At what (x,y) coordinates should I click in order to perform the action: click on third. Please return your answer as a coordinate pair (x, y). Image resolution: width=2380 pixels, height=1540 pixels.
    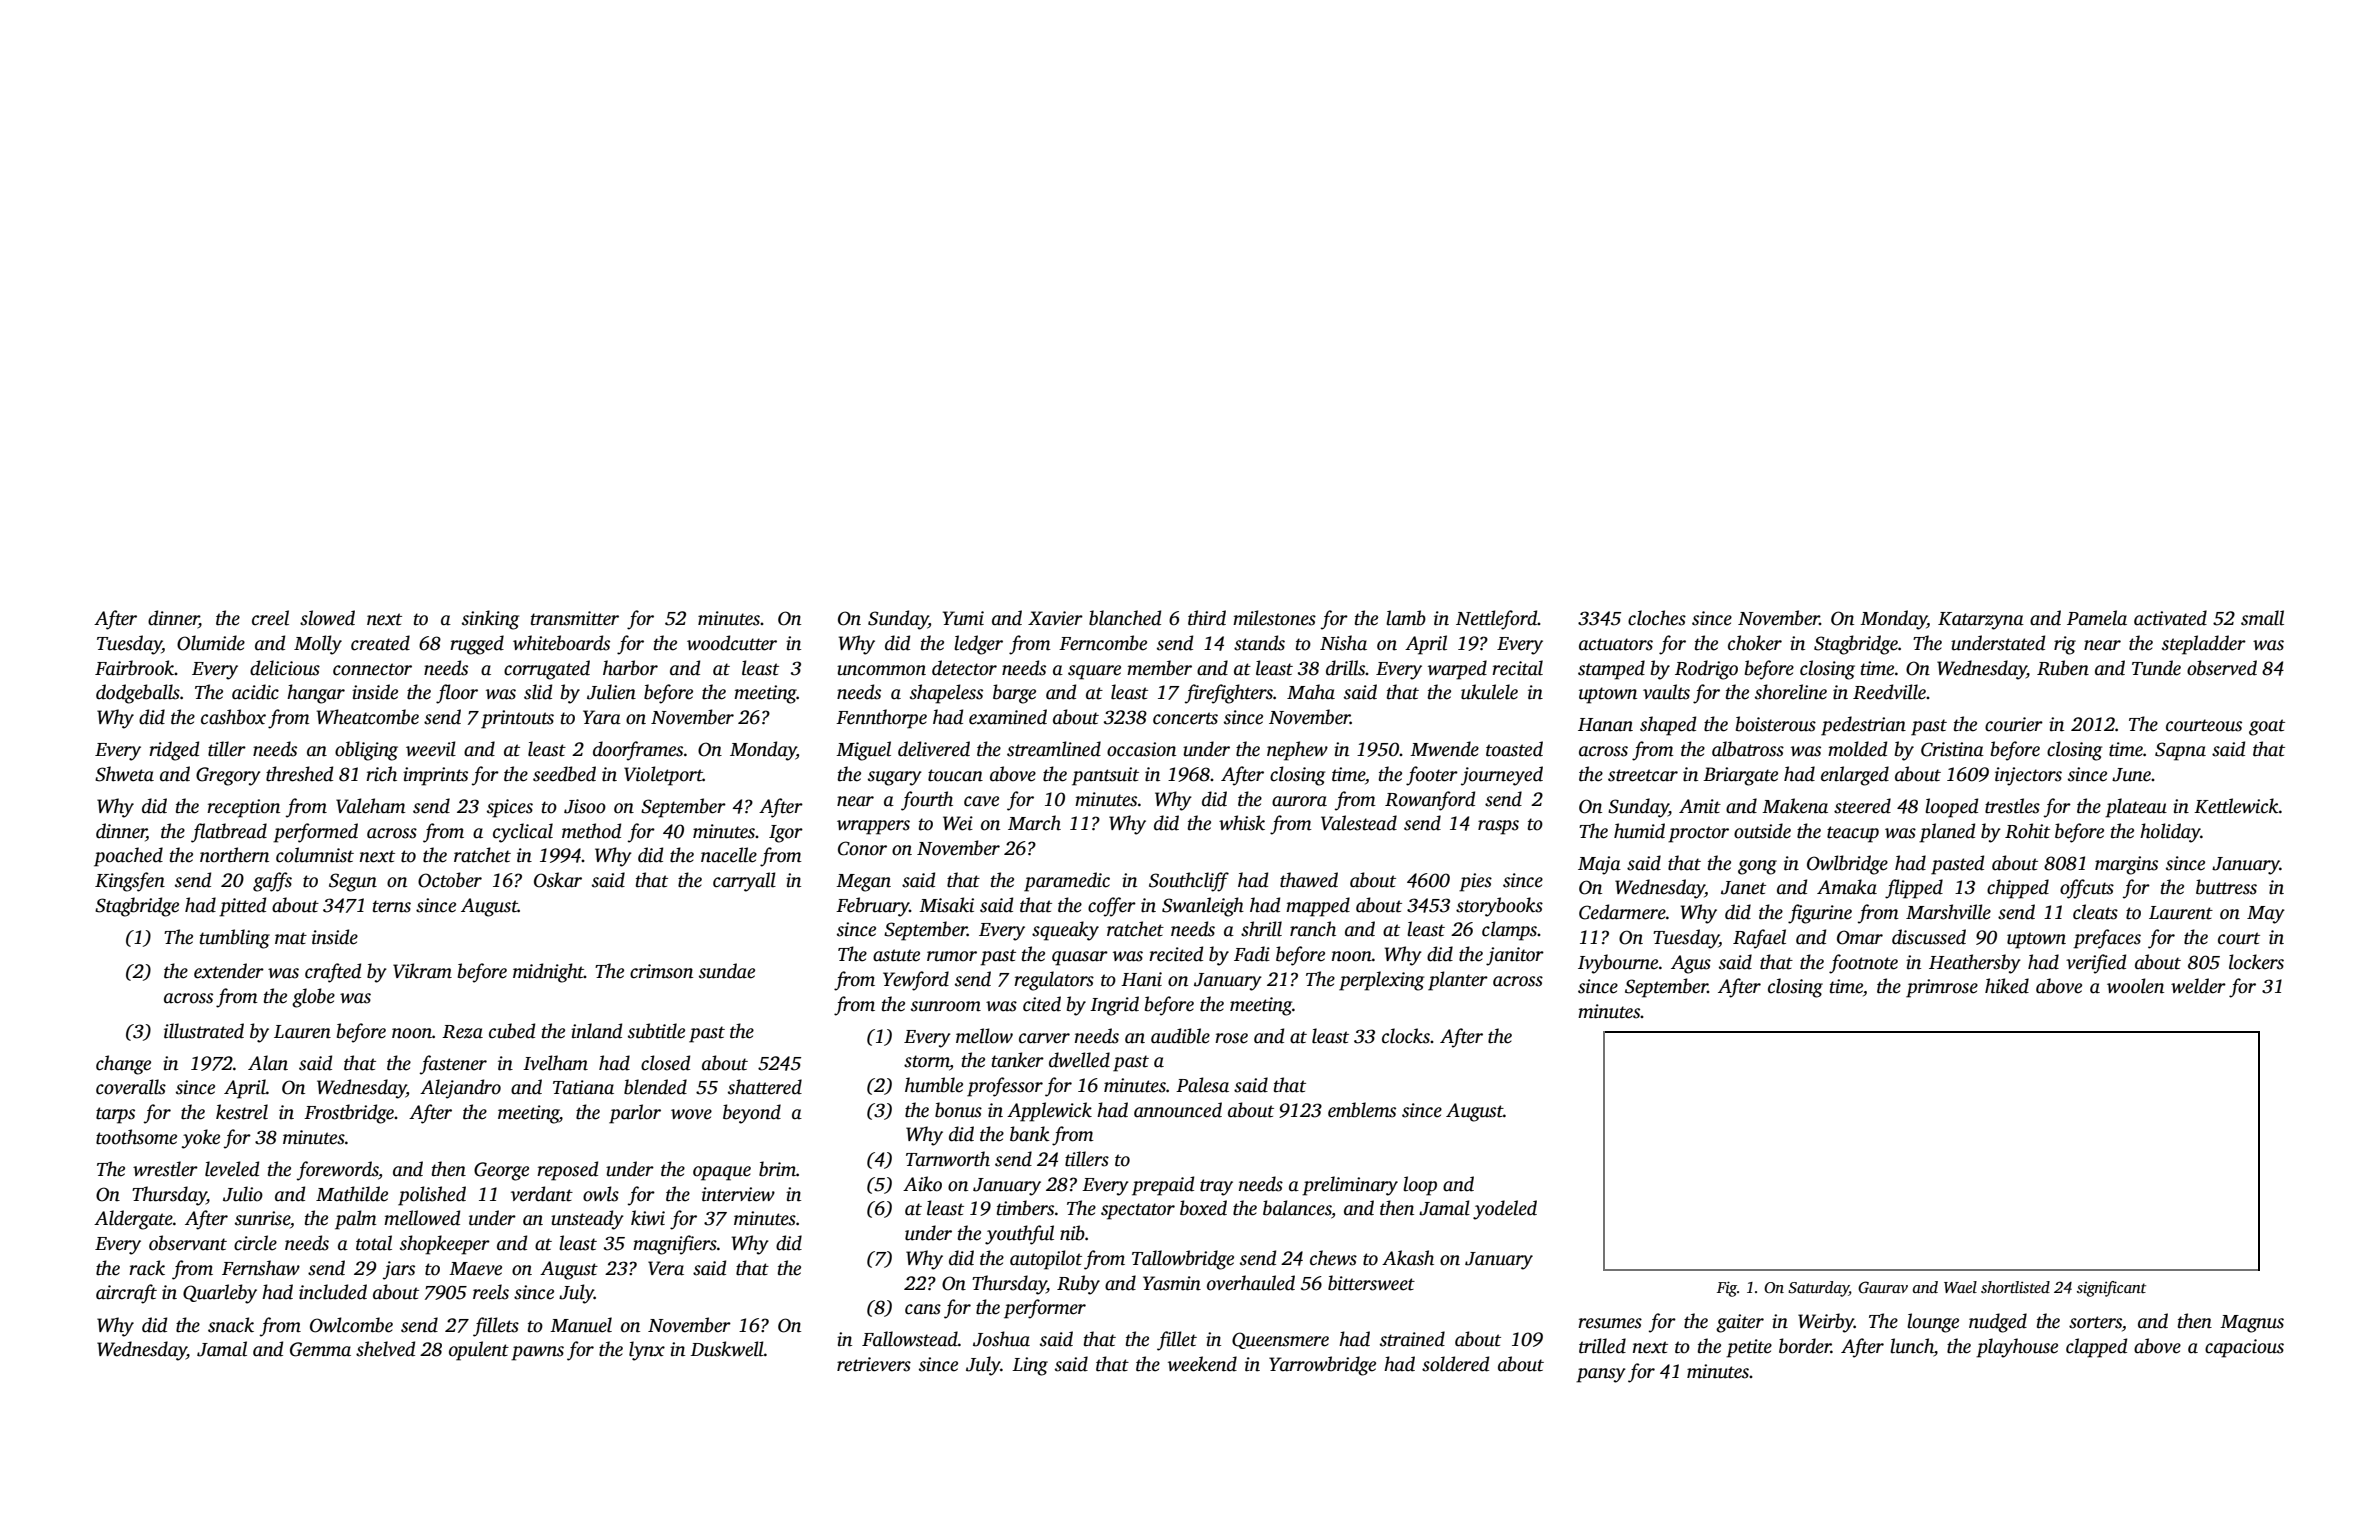
    Looking at the image, I should click on (1207, 618).
